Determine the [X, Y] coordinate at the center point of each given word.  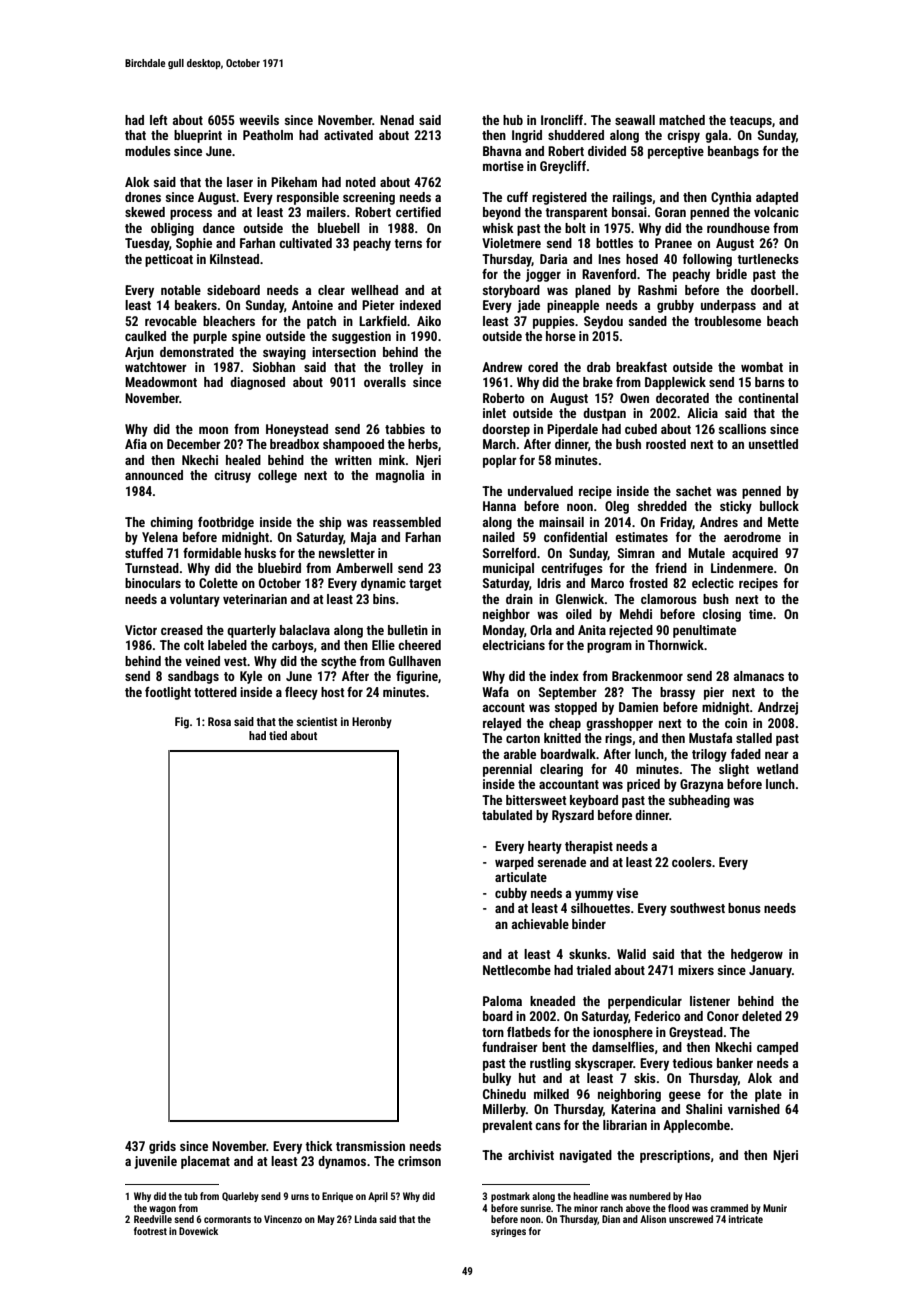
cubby [511, 894]
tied [278, 735]
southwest [697, 908]
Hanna [499, 506]
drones [143, 197]
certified [418, 212]
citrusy [232, 476]
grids [162, 1147]
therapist [589, 847]
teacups [750, 122]
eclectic [713, 583]
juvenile [155, 1162]
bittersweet [536, 800]
